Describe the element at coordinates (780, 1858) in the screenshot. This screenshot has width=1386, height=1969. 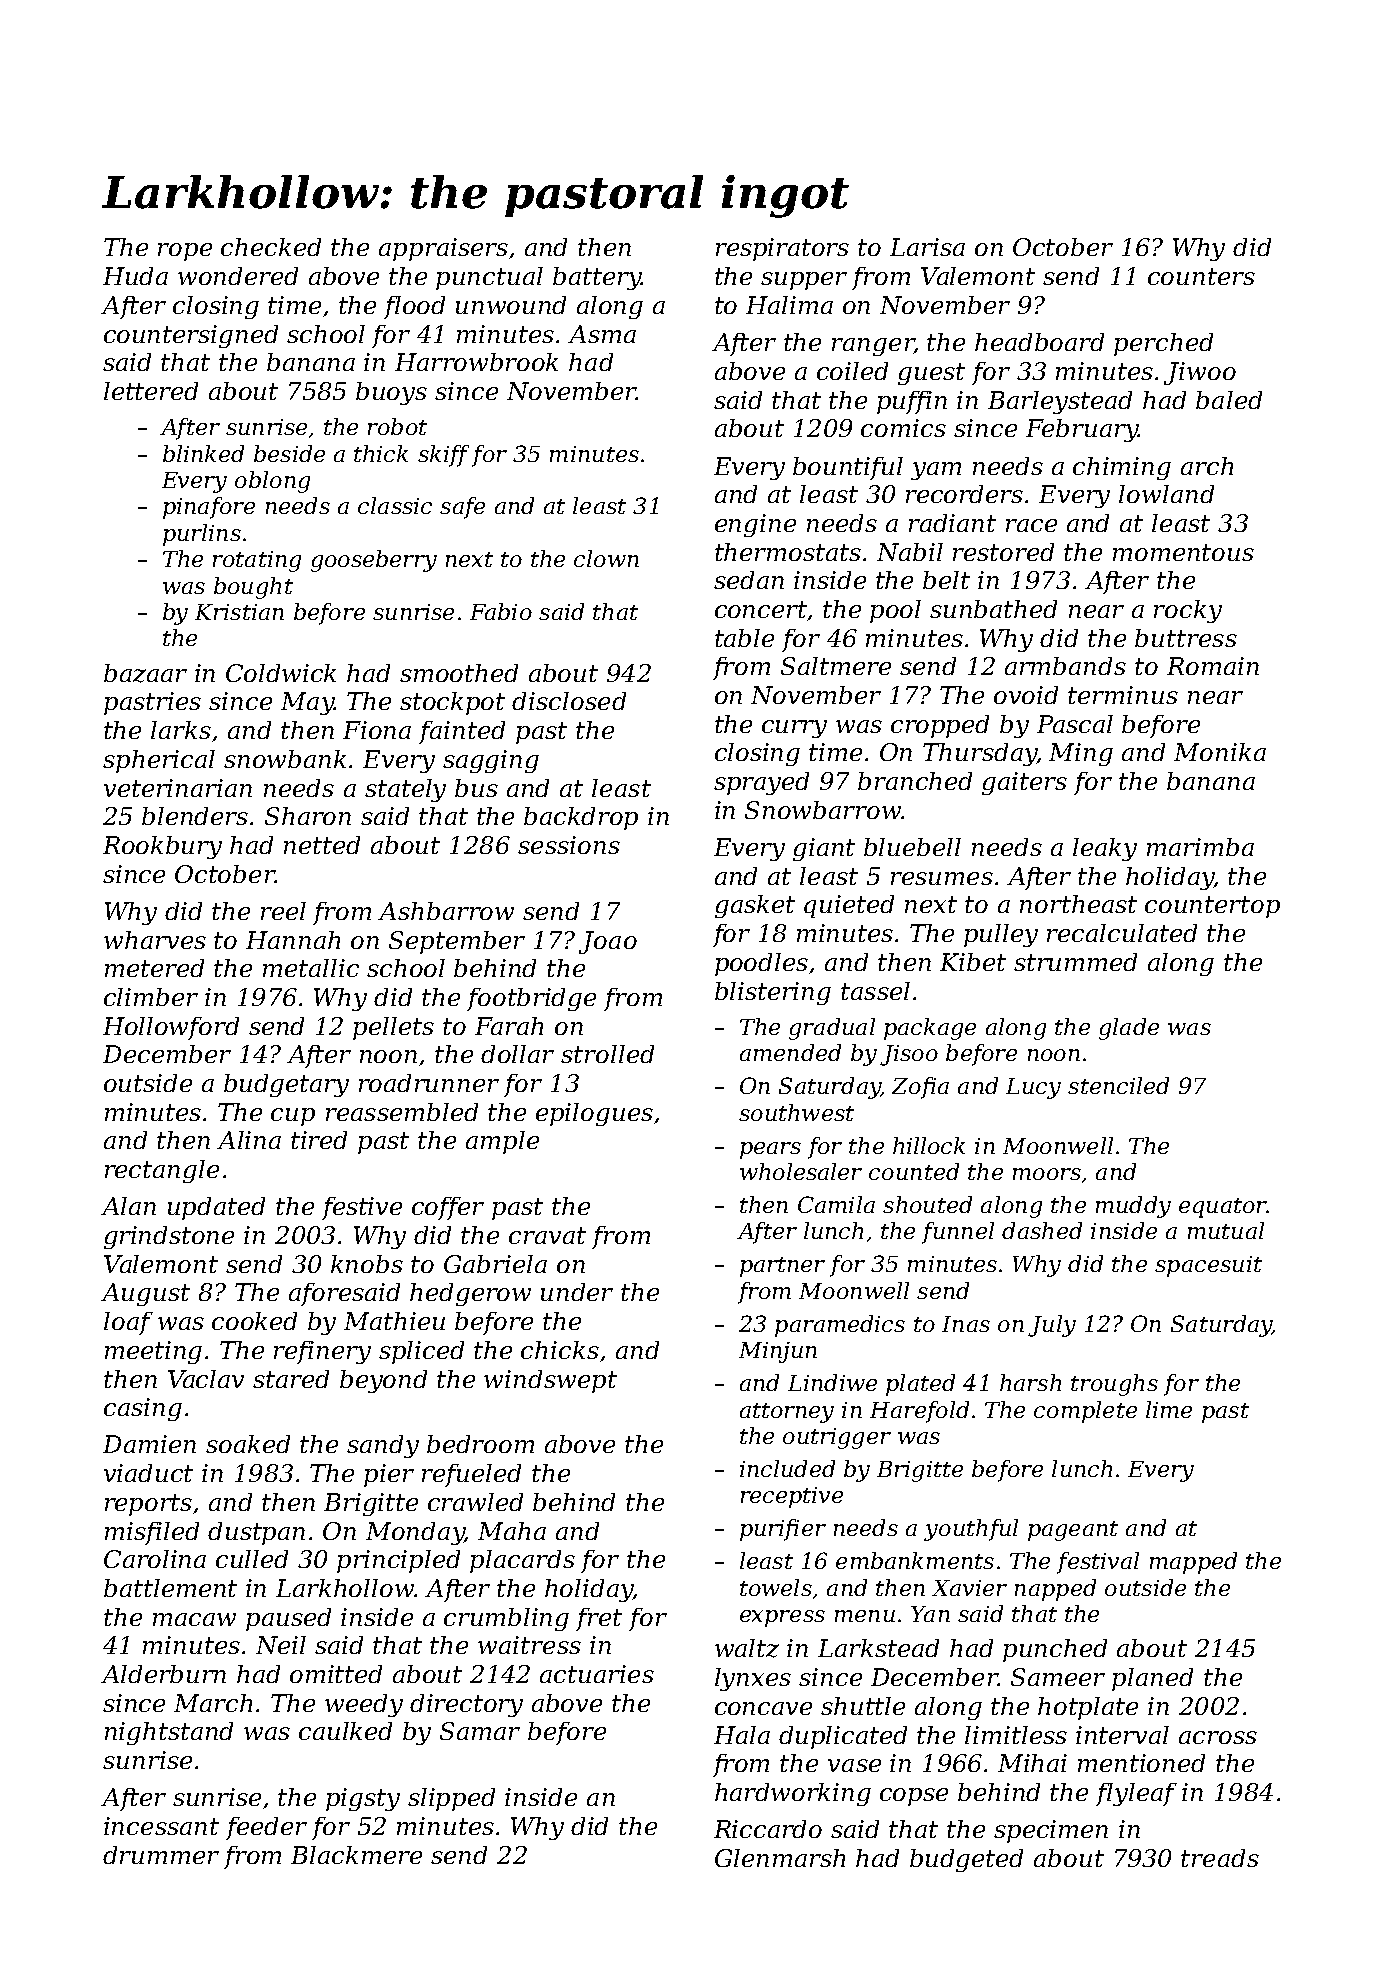
I see `Glenmarsh` at that location.
